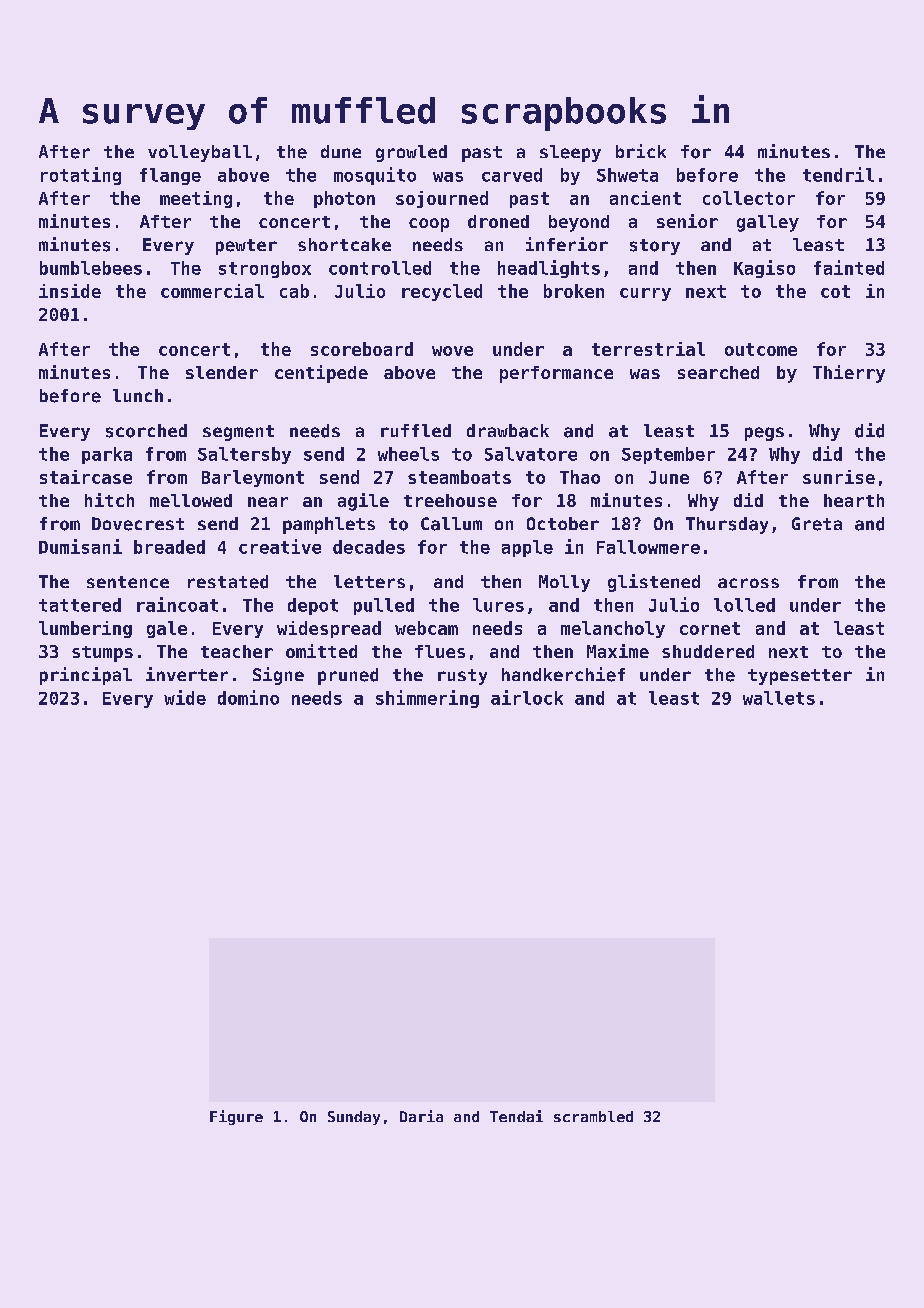 This screenshot has width=924, height=1308. I want to click on Tendai, so click(516, 1116).
